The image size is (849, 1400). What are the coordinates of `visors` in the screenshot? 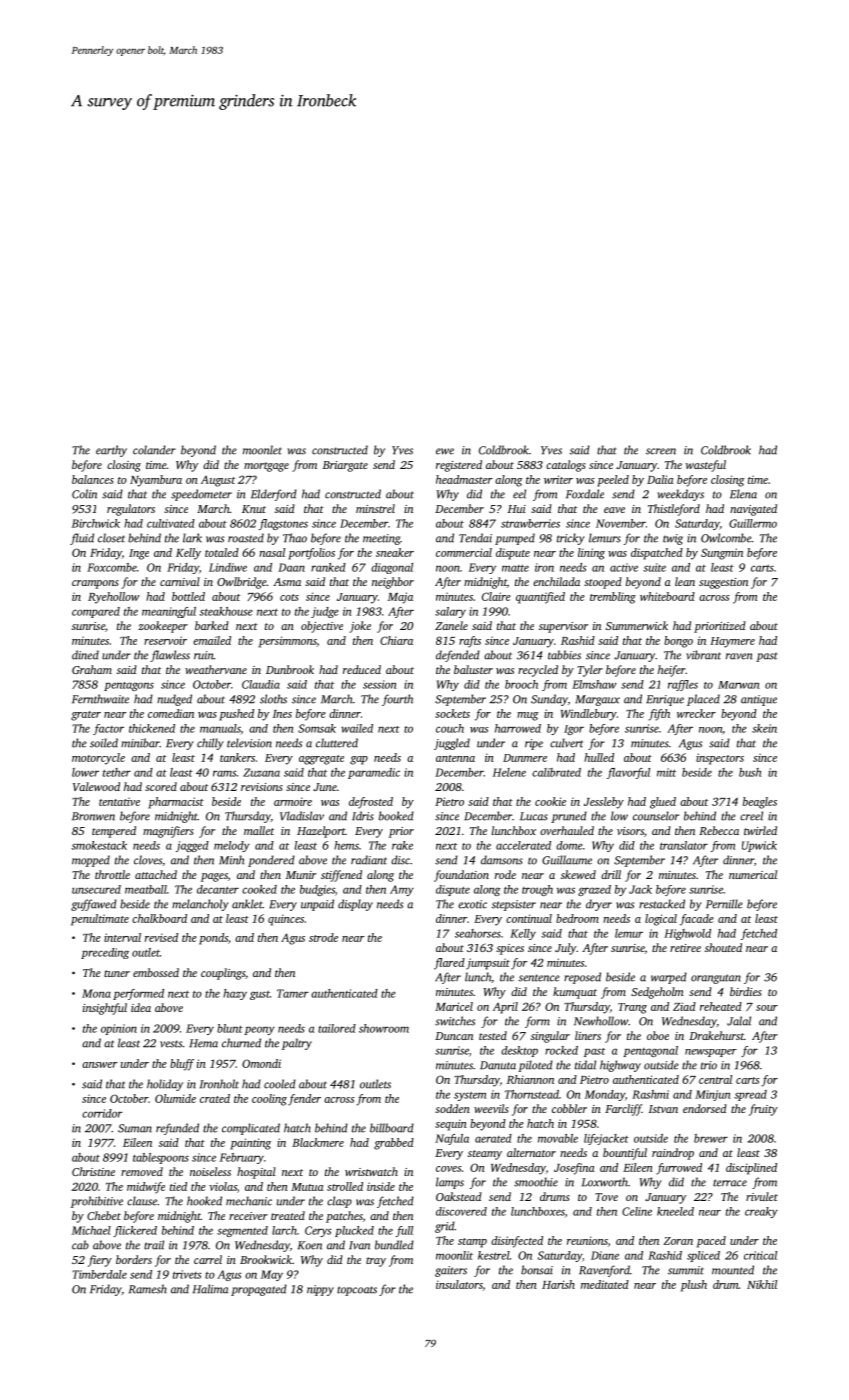 It's located at (630, 831).
